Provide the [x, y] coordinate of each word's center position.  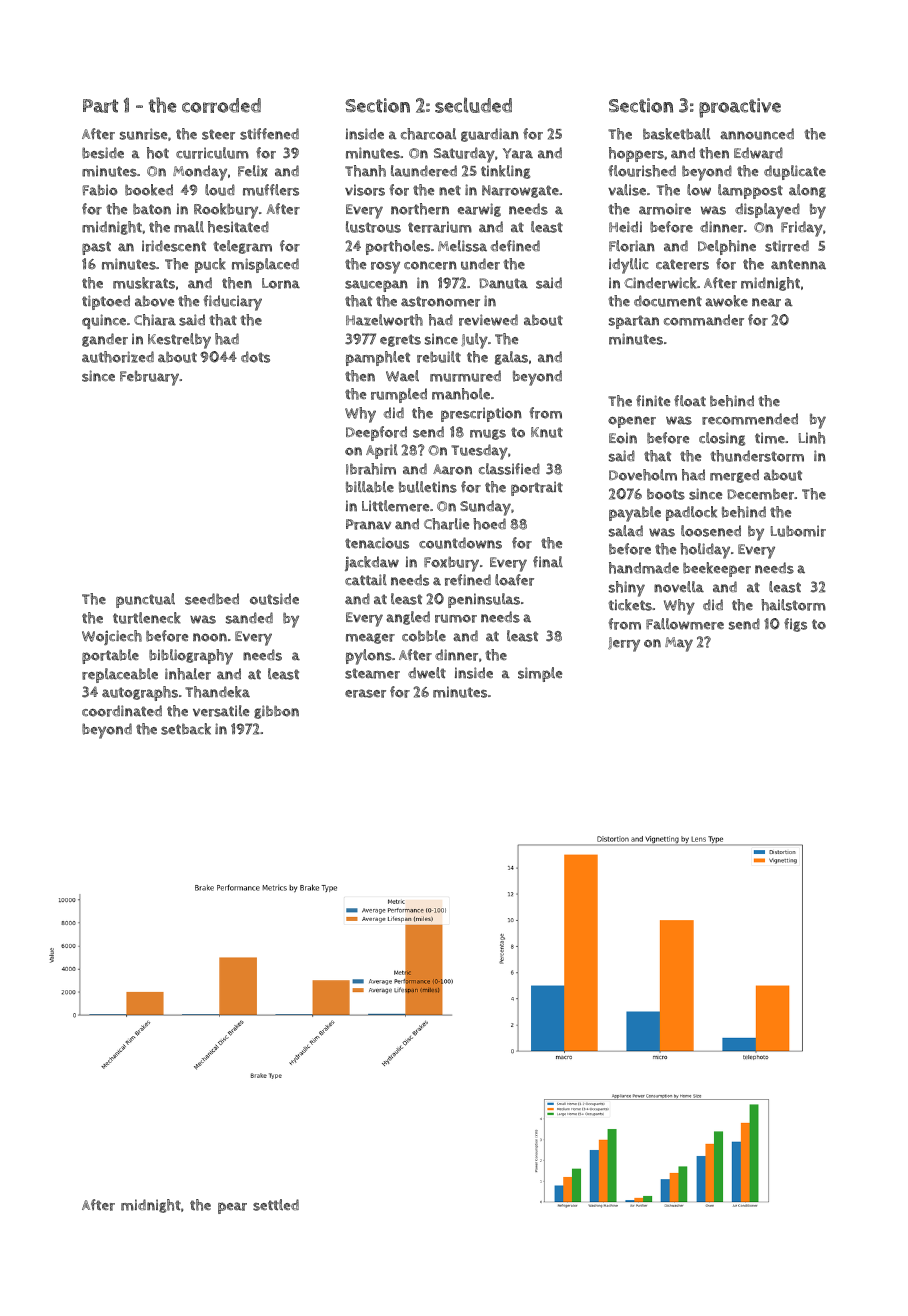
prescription [481, 414]
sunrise [143, 134]
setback [186, 729]
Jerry [624, 644]
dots [255, 357]
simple [540, 674]
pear [232, 1208]
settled [276, 1205]
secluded [473, 105]
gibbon [276, 712]
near [766, 302]
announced [757, 134]
